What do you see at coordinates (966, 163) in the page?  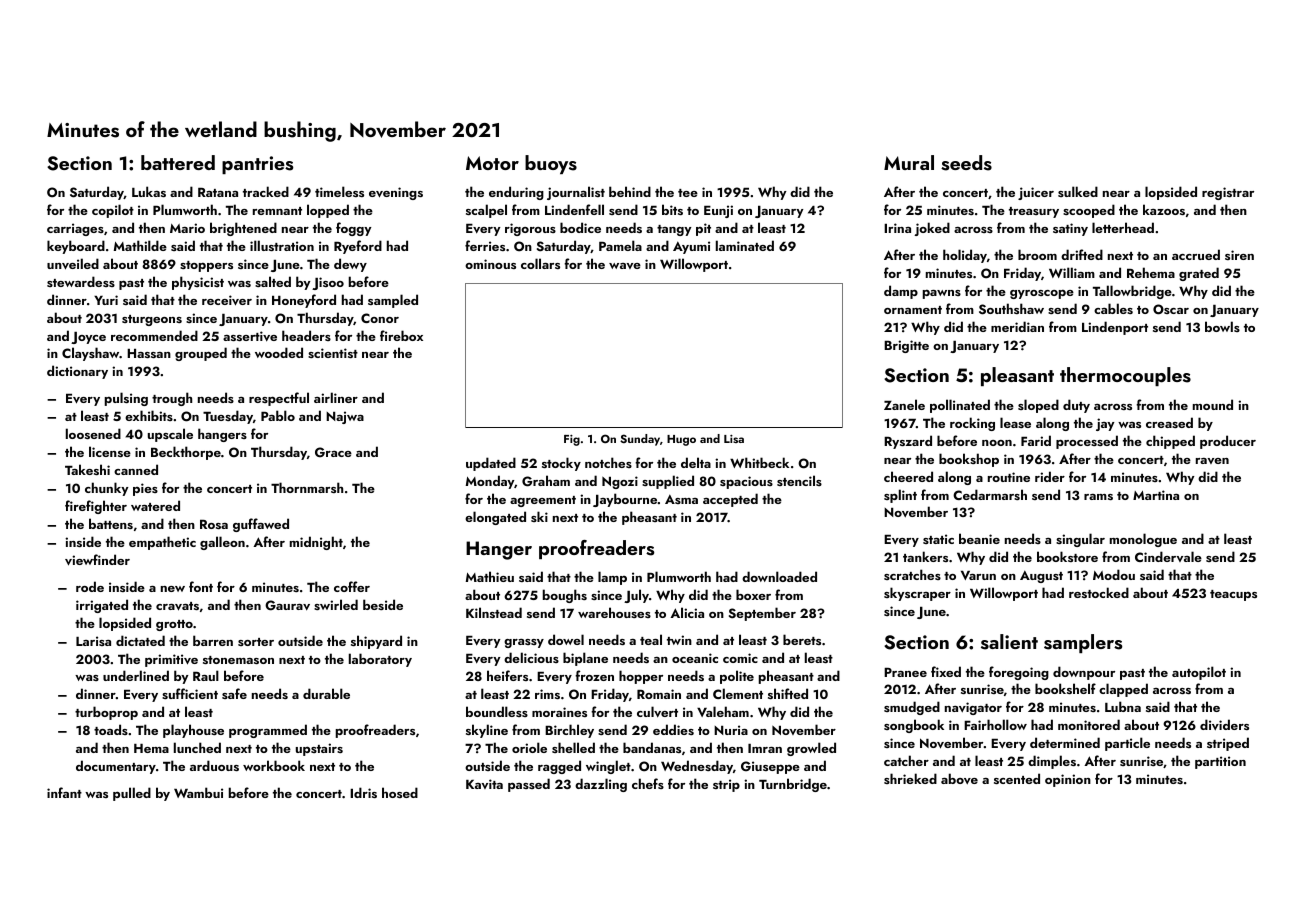 I see `seeds` at bounding box center [966, 163].
